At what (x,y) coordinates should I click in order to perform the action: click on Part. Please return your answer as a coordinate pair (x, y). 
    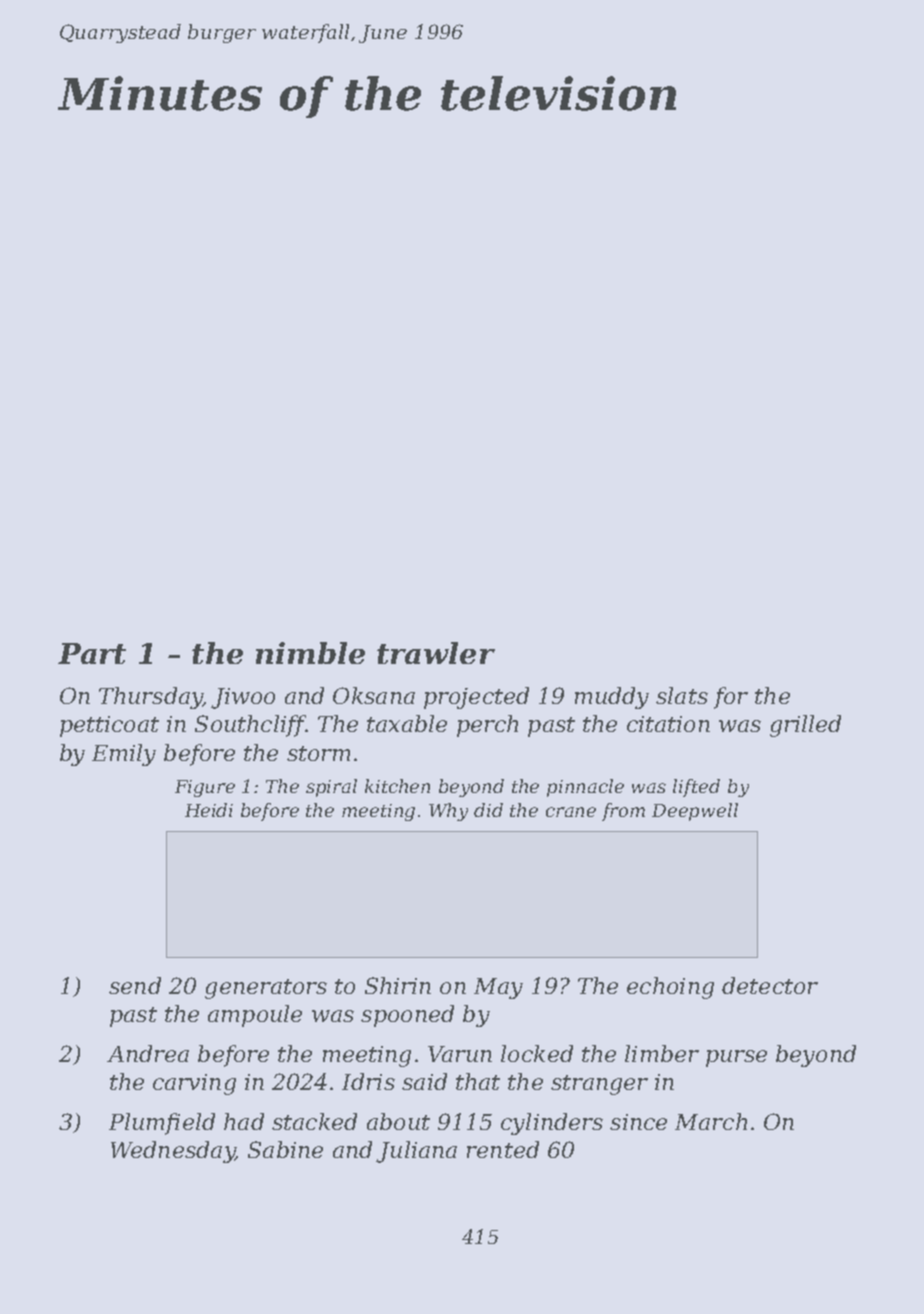
    Looking at the image, I should click on (92, 653).
